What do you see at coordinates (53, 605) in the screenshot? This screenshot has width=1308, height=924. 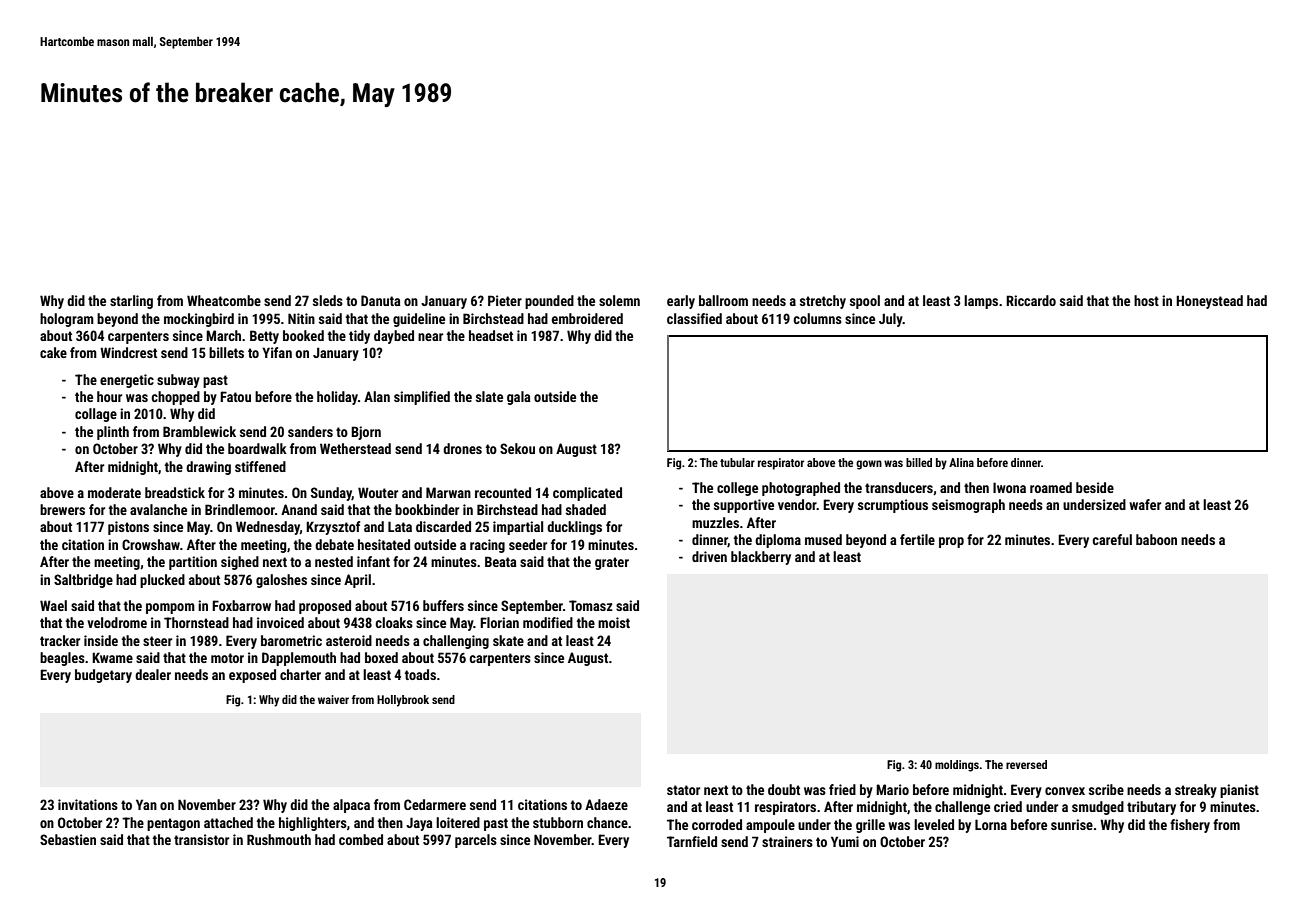 I see `Wael` at bounding box center [53, 605].
